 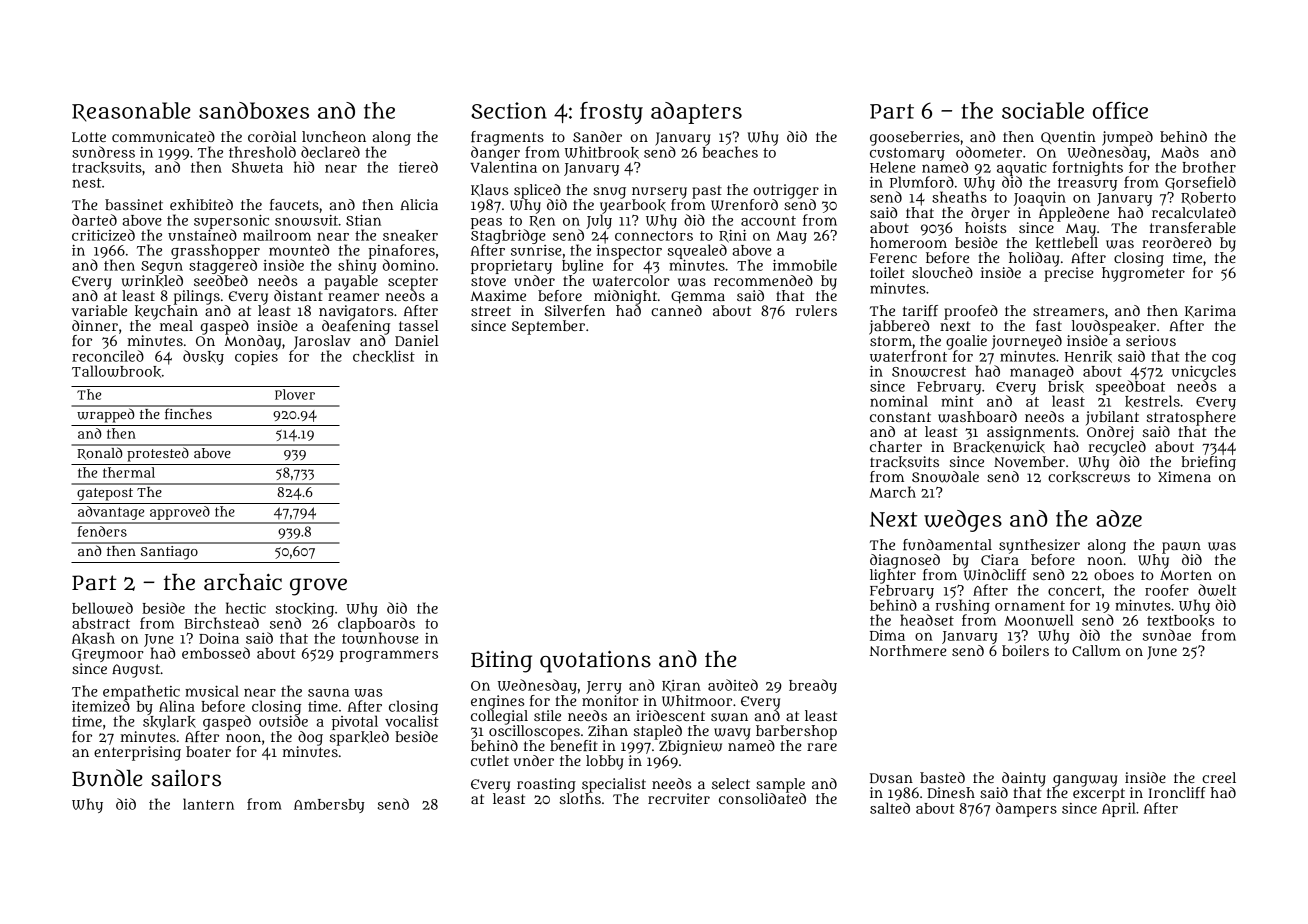 I want to click on reordered, so click(x=1176, y=242).
